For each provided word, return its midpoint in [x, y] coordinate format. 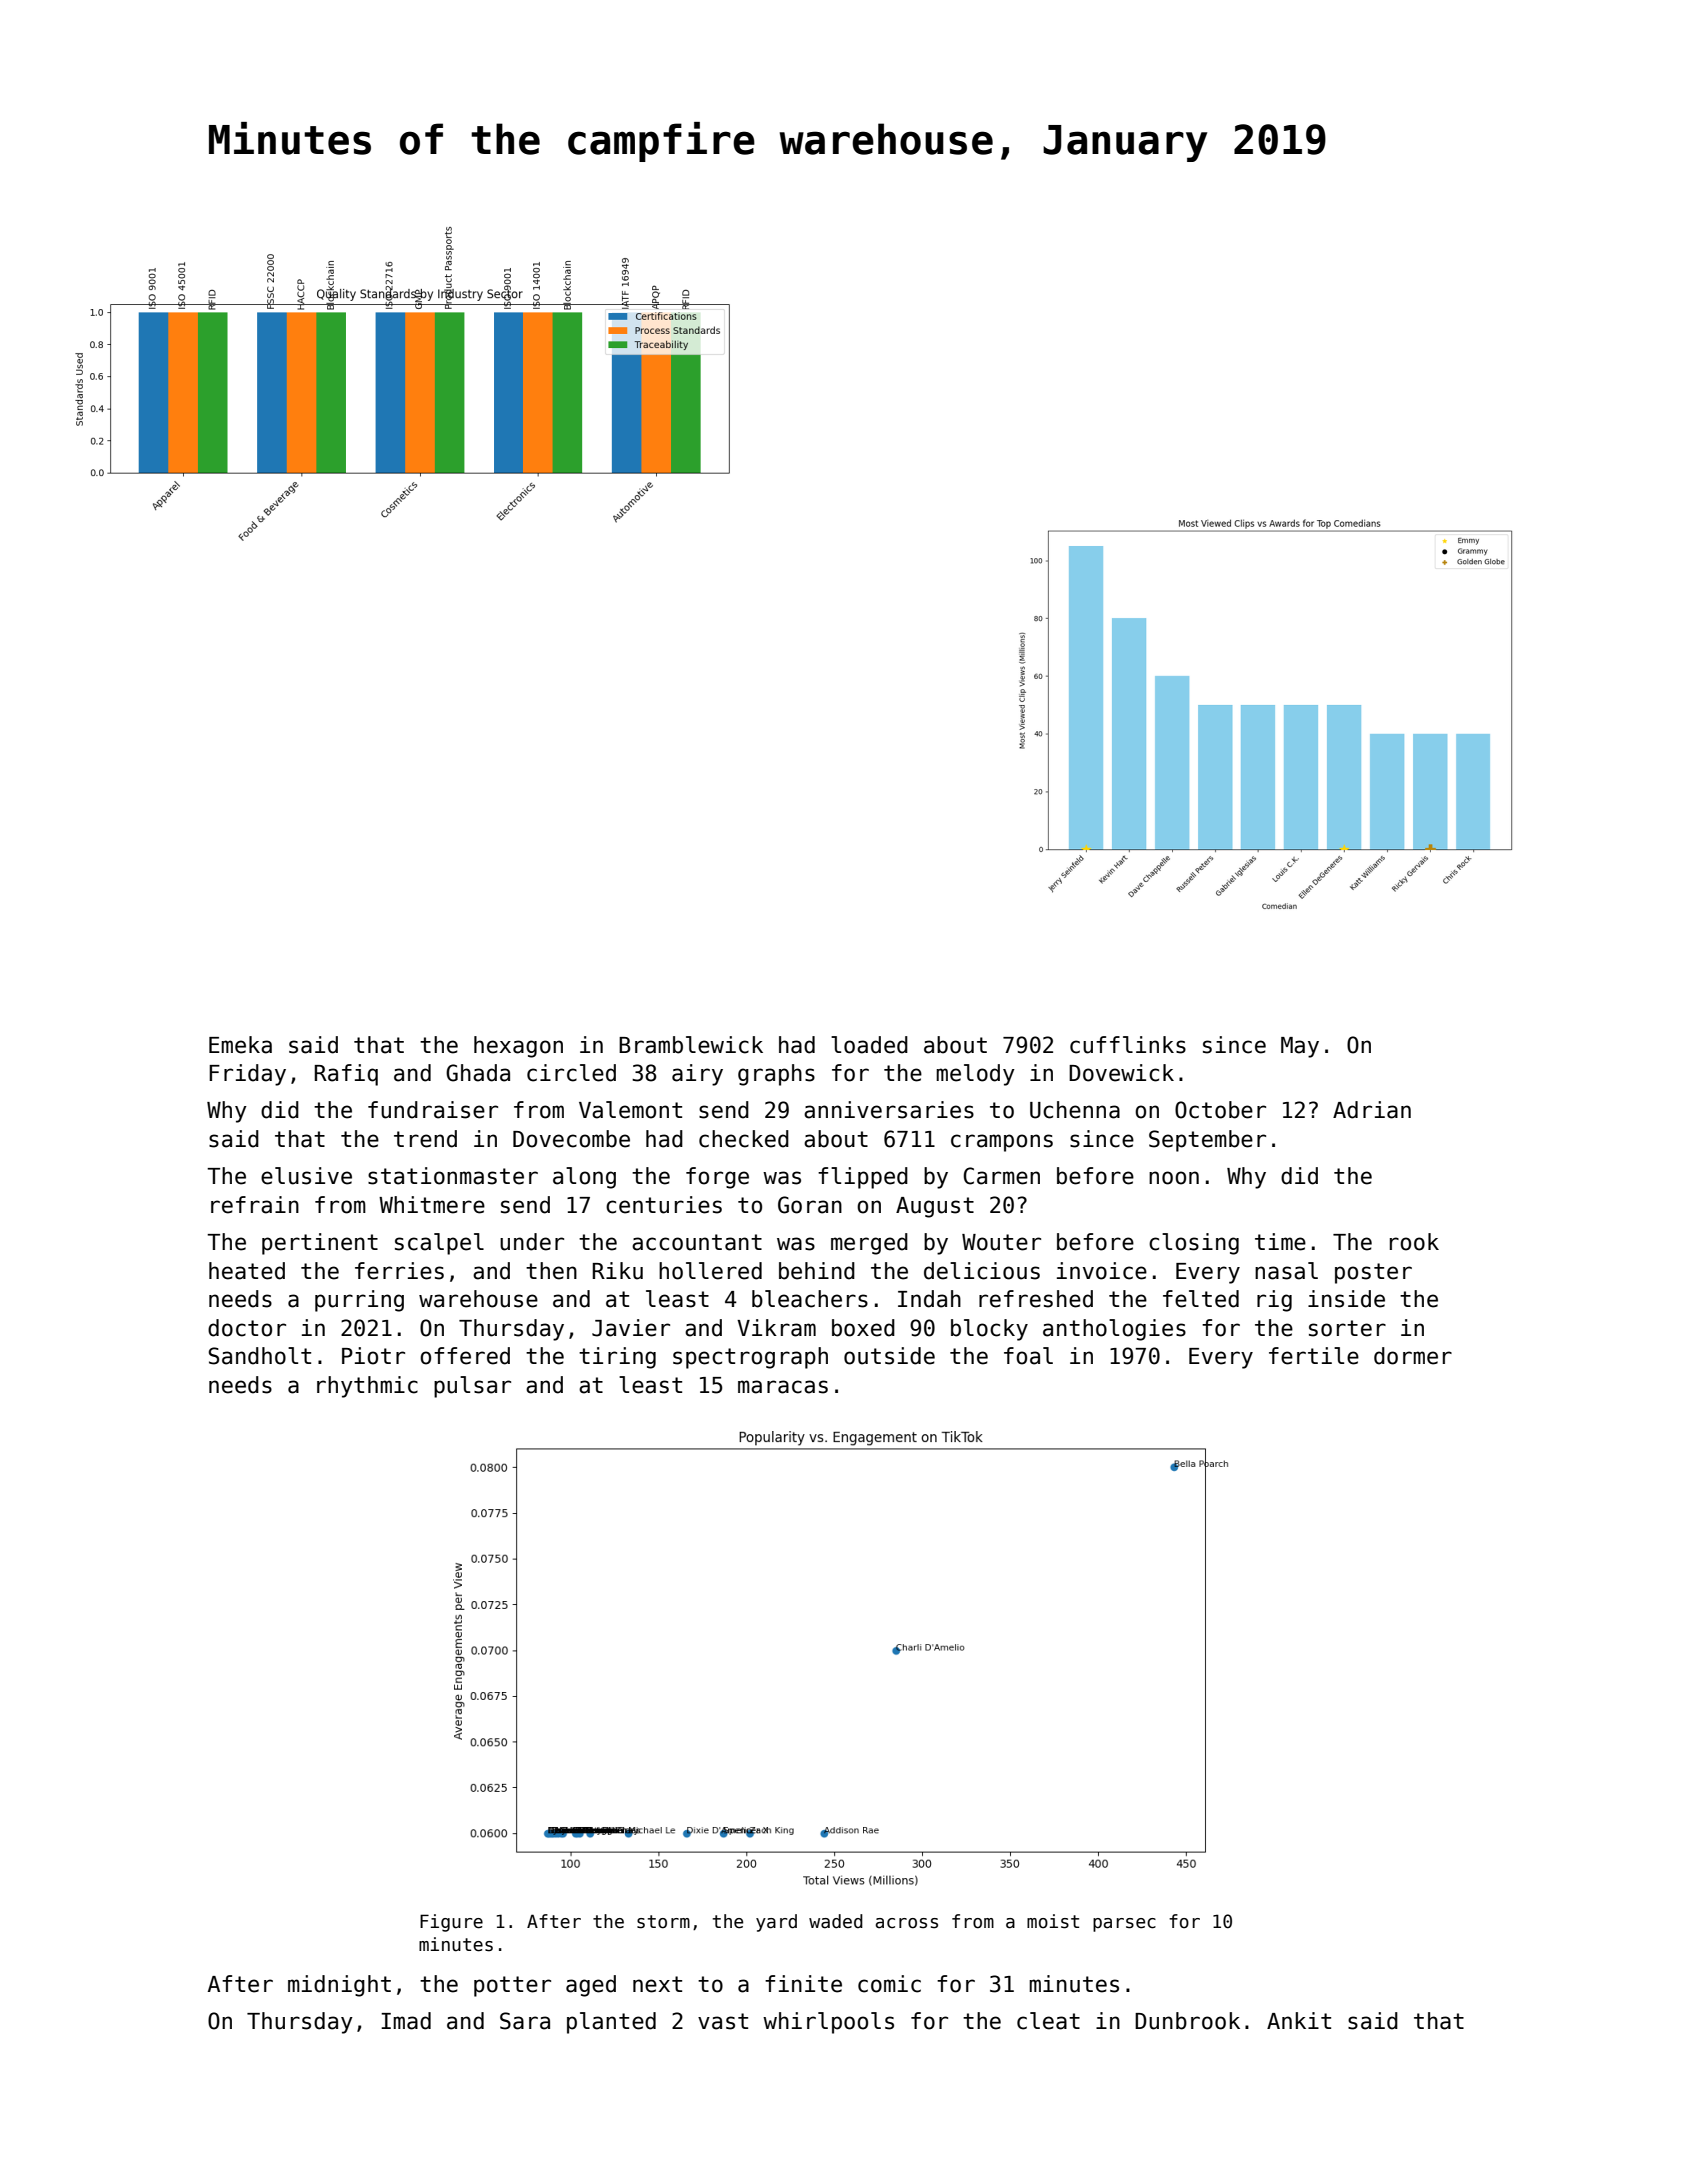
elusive [306, 1176]
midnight [339, 1986]
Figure [451, 1923]
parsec [1124, 1925]
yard [776, 1923]
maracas [783, 1387]
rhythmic [367, 1387]
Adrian [1372, 1110]
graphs [776, 1075]
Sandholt [260, 1356]
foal [1028, 1356]
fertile [1314, 1356]
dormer [1413, 1356]
